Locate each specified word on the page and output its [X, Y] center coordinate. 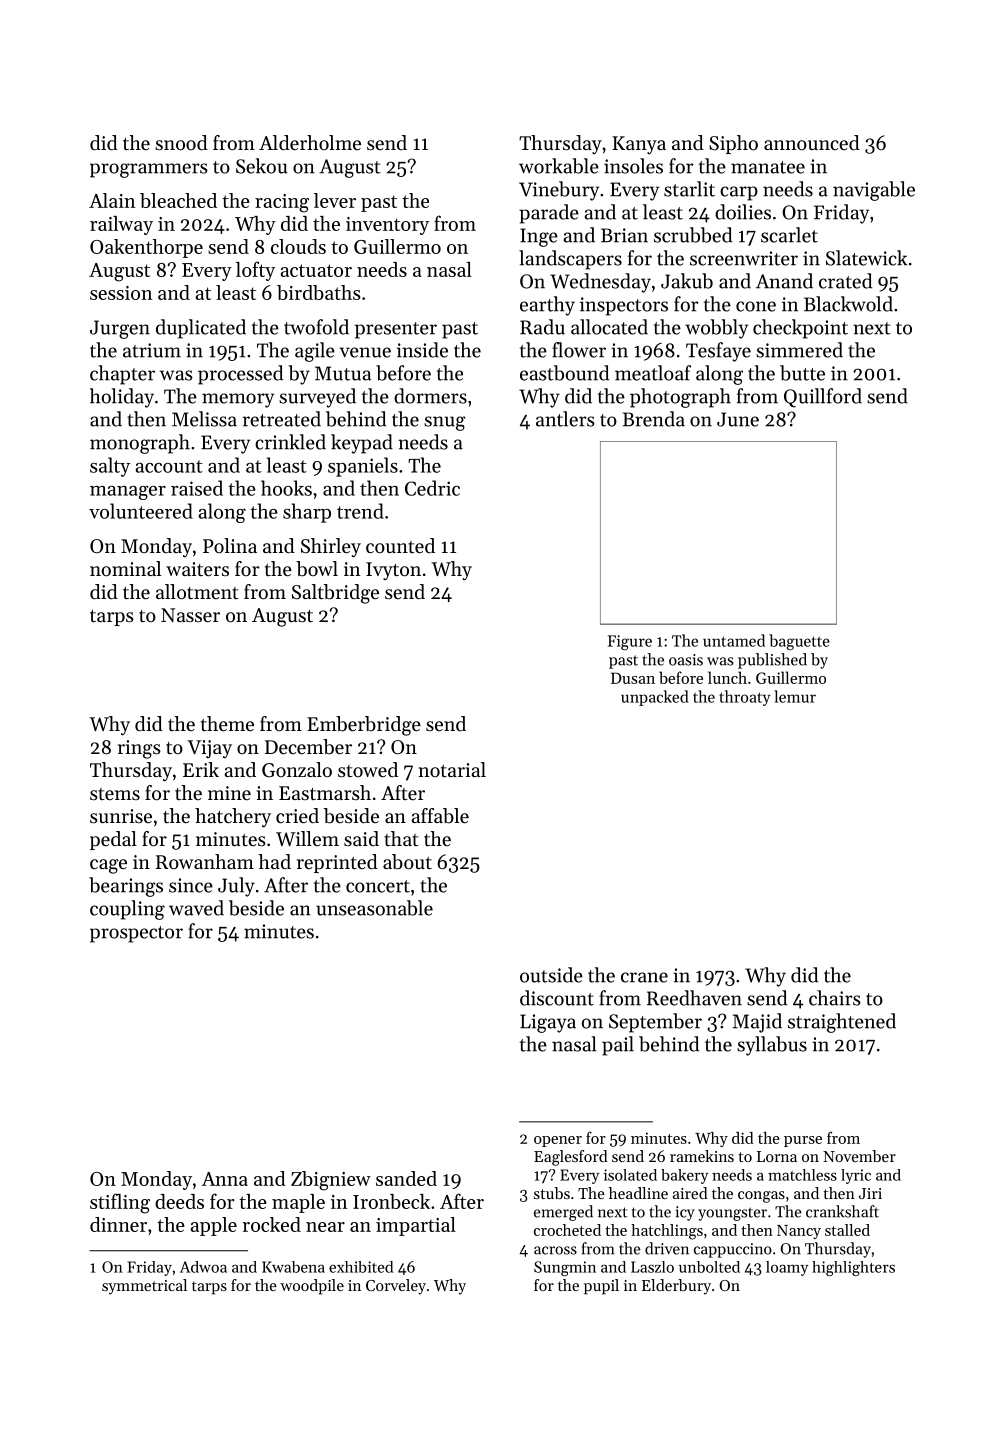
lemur [795, 696]
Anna [225, 1179]
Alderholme [310, 143]
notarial [452, 769]
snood [181, 143]
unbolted [709, 1267]
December [308, 747]
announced [812, 143]
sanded [406, 1178]
